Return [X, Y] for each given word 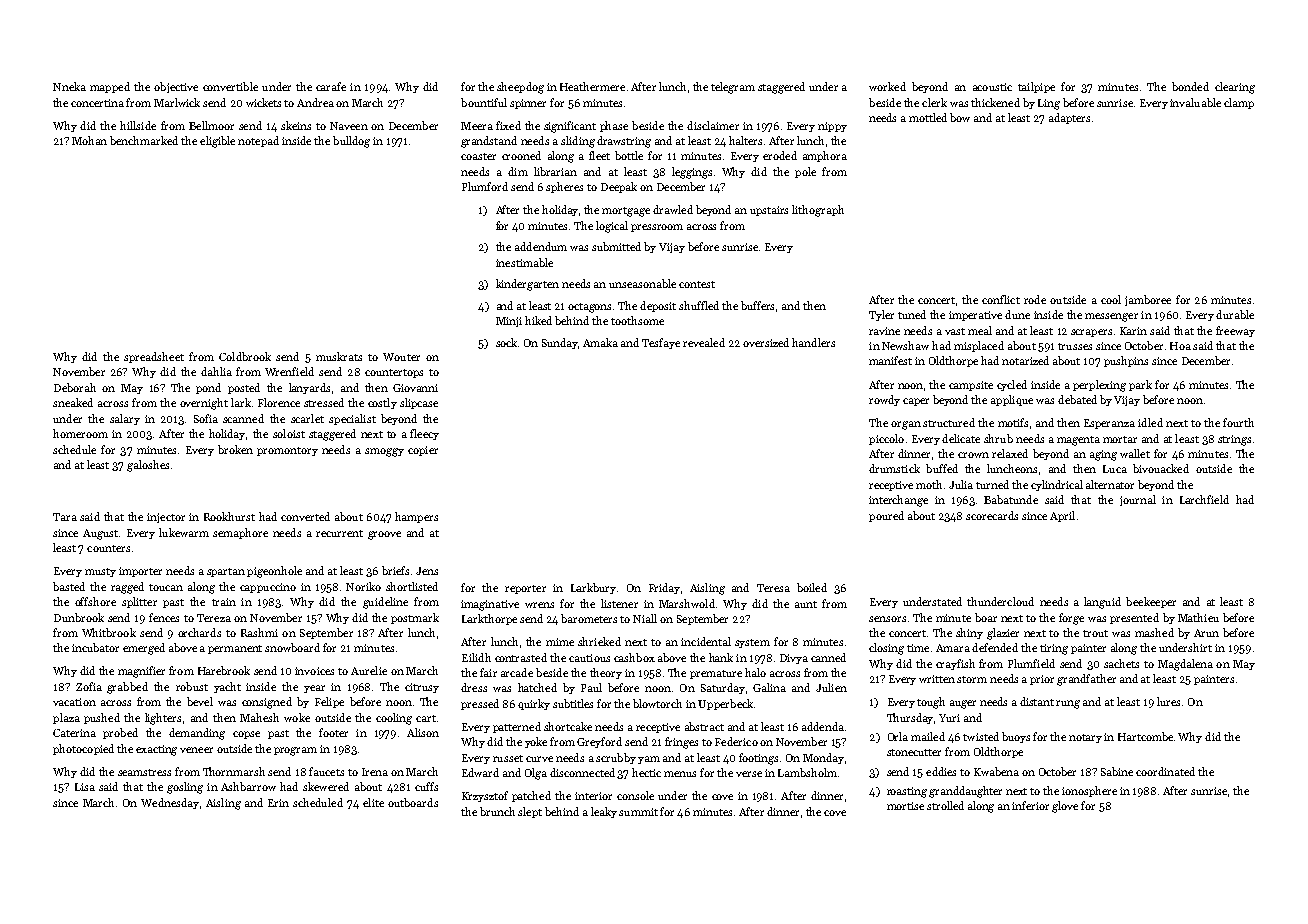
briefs [395, 570]
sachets [1121, 663]
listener [619, 603]
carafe [331, 86]
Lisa [85, 787]
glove [1065, 807]
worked [887, 86]
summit [638, 812]
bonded [1190, 86]
